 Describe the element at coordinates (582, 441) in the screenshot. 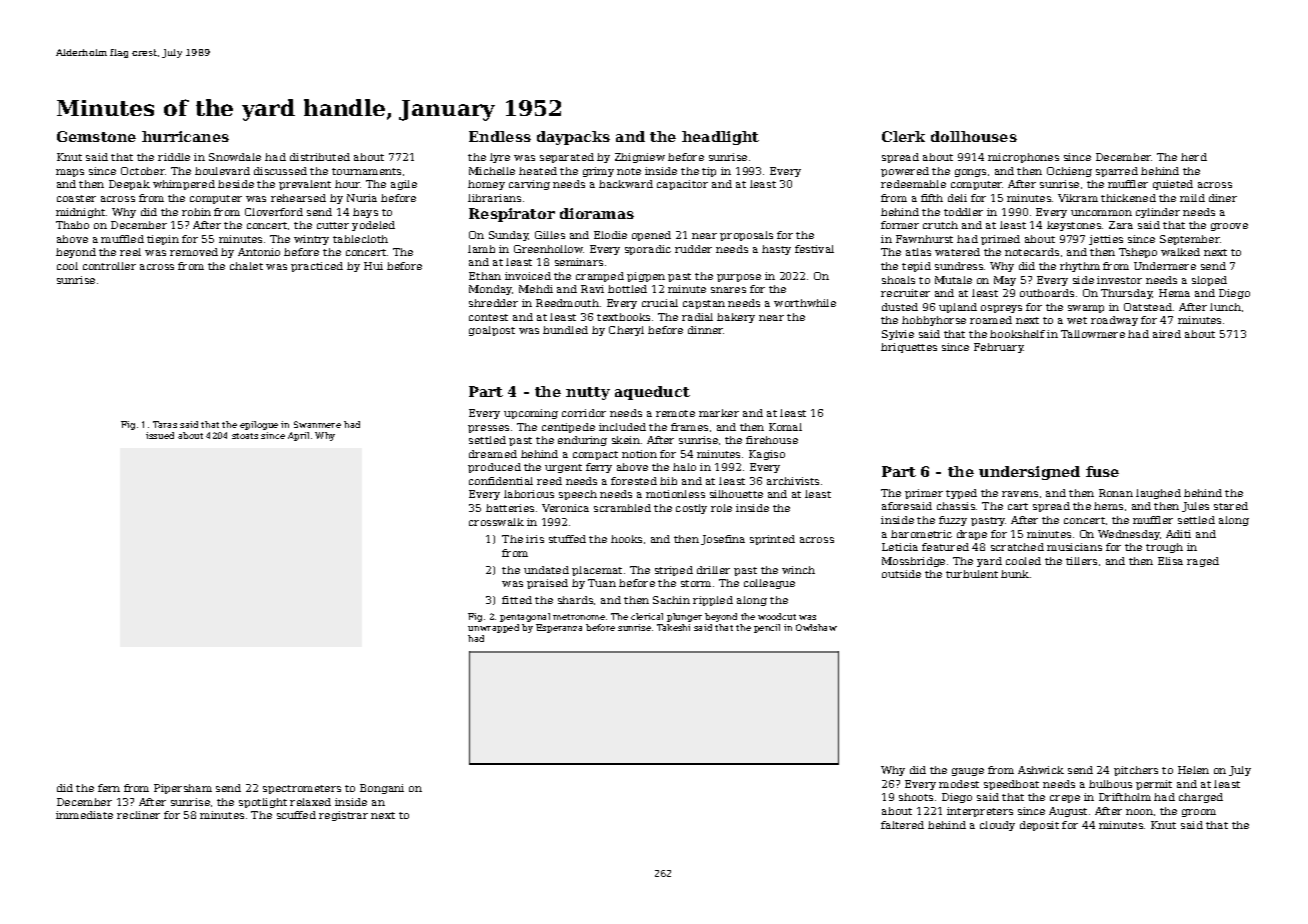

I see `enduring` at that location.
